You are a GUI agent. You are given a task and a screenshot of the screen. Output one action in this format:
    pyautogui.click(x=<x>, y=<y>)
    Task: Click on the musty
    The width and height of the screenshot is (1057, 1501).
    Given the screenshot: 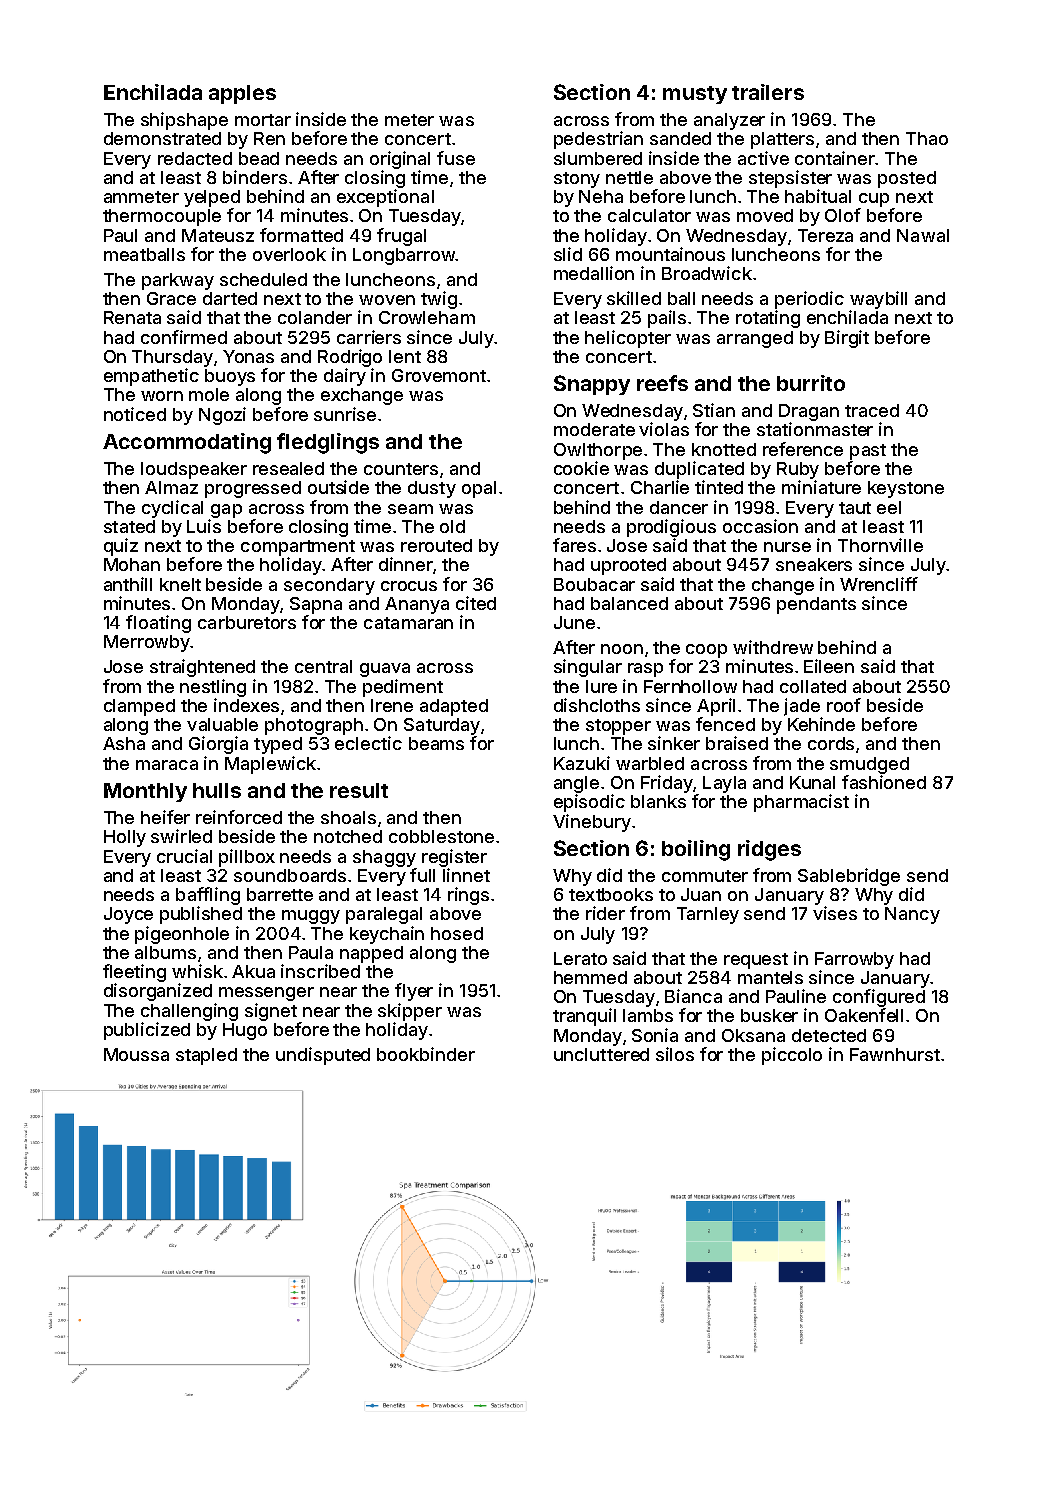 What is the action you would take?
    pyautogui.click(x=695, y=95)
